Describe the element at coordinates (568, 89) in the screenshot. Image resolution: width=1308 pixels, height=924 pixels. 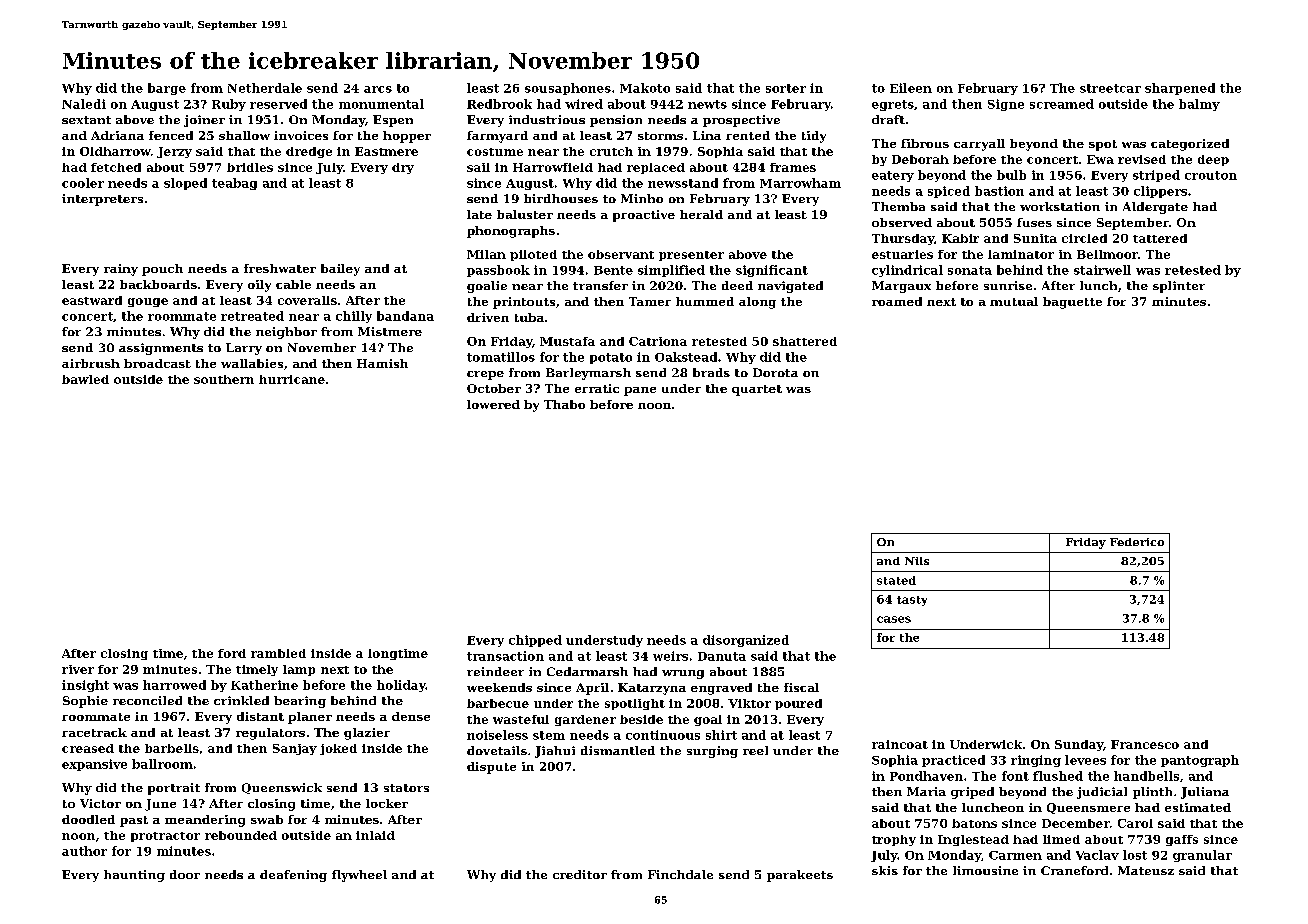
I see `sousaphones` at that location.
